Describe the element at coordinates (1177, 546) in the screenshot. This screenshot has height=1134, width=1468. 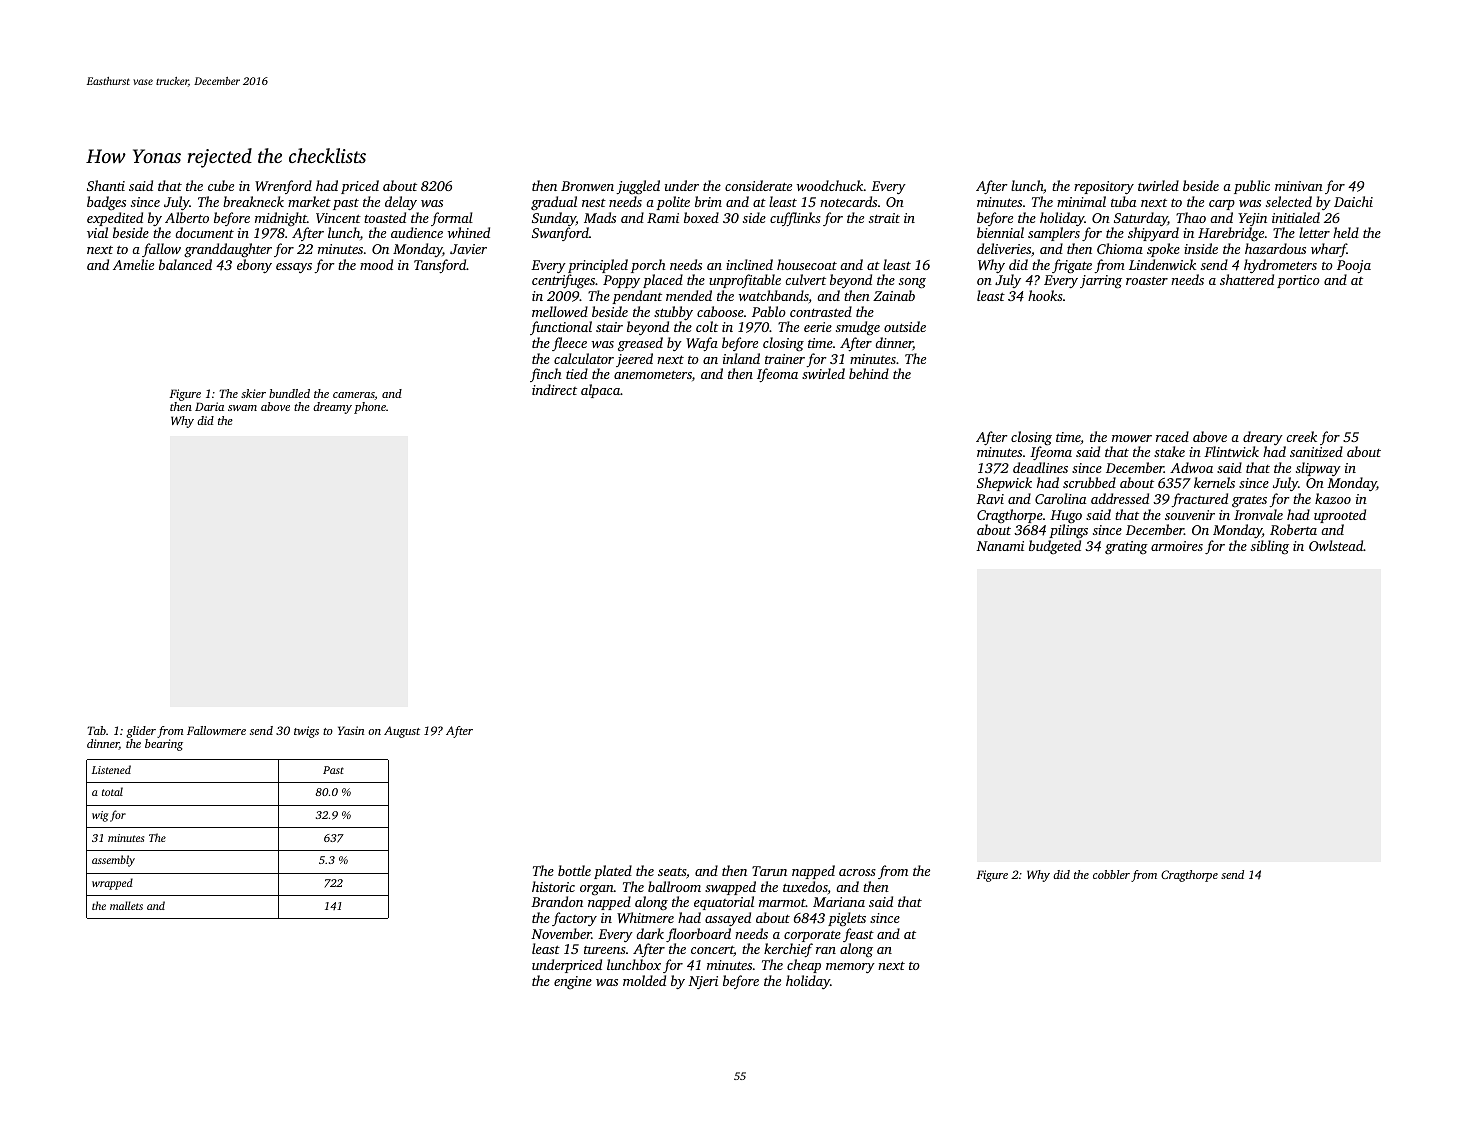
I see `armoires` at that location.
